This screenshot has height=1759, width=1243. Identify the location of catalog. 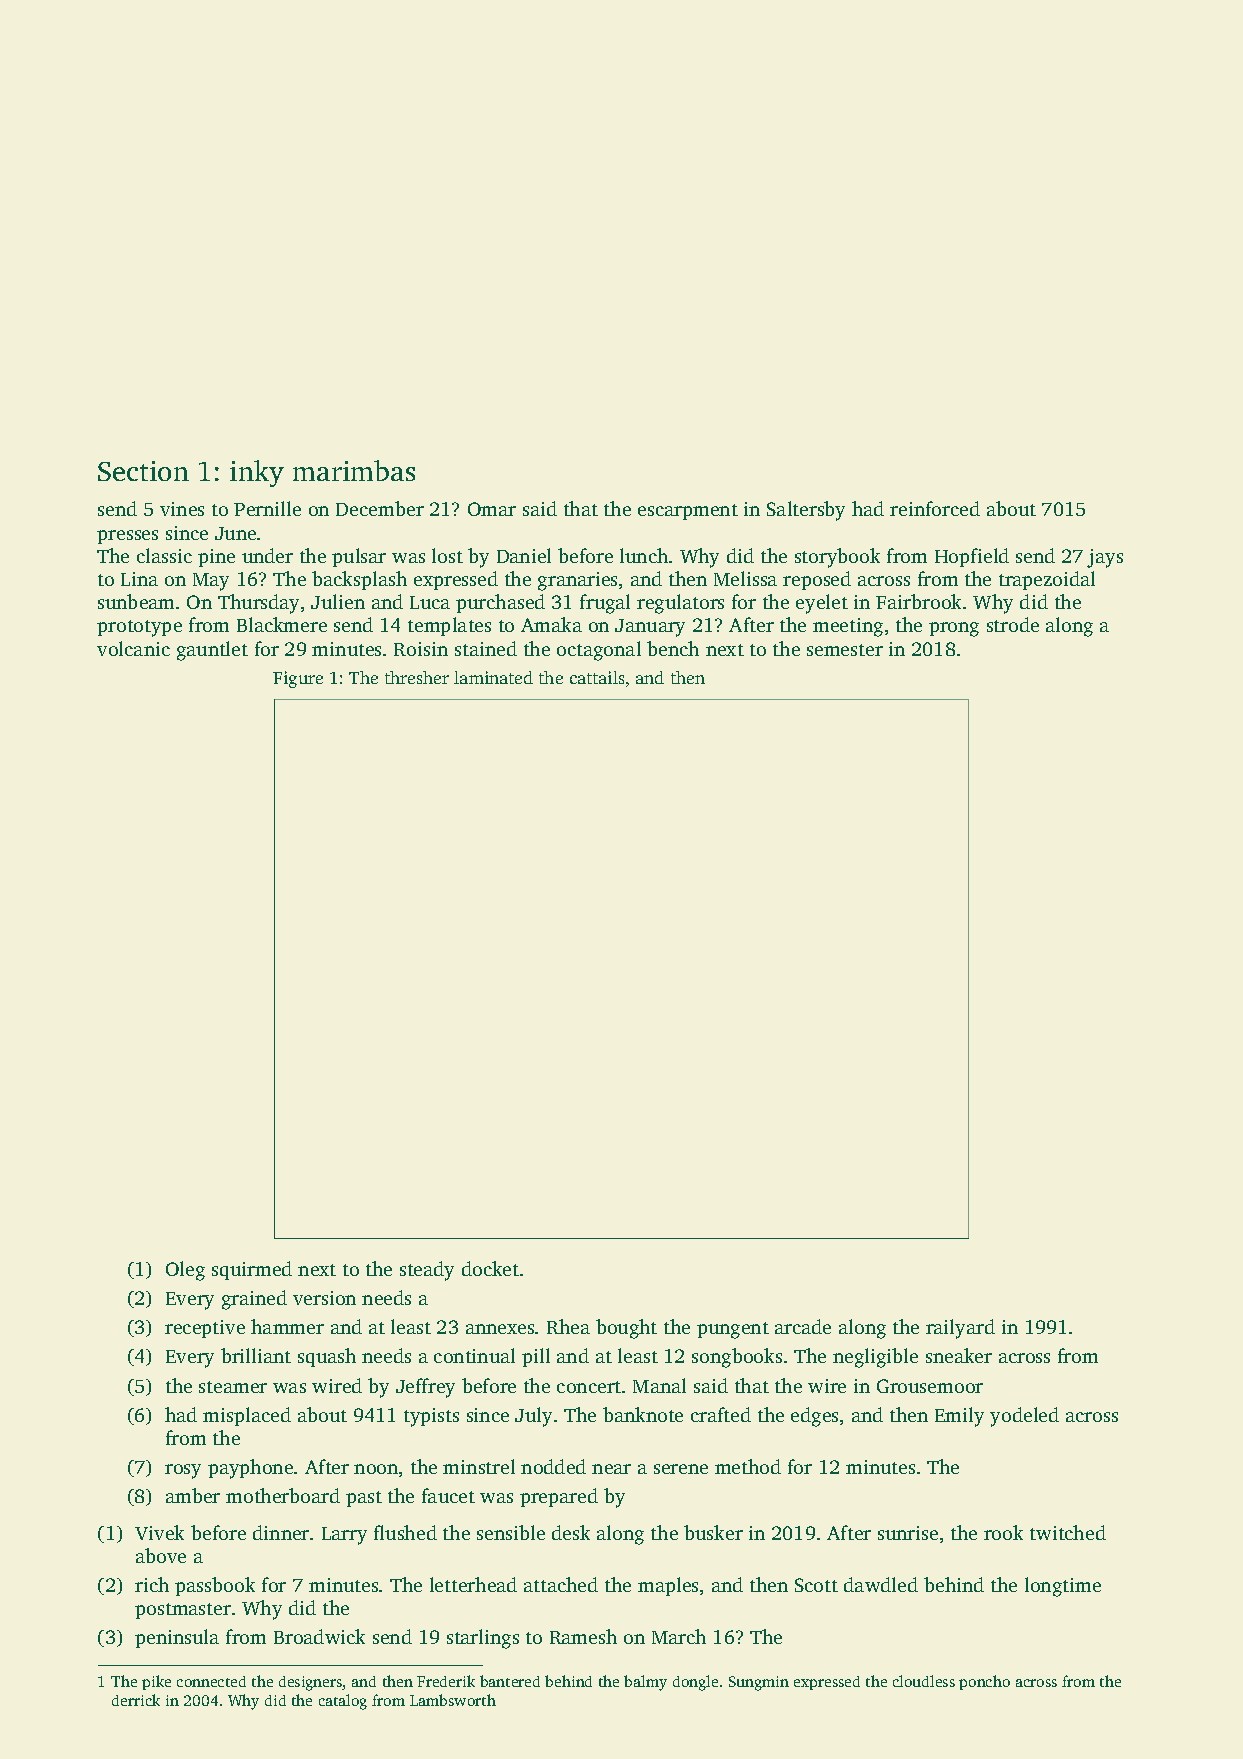
(343, 1702).
